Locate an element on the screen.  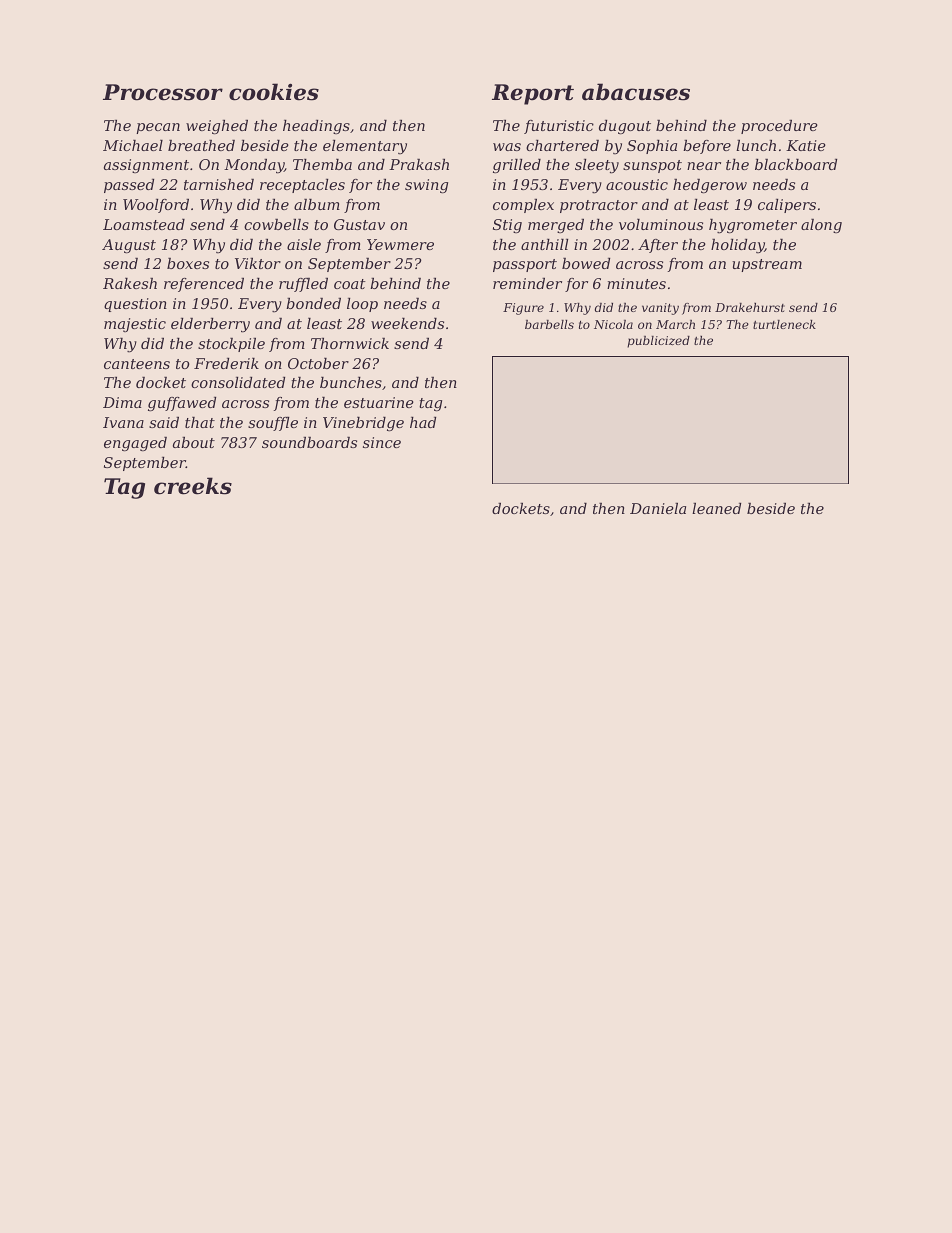
Drakehurst is located at coordinates (750, 307).
